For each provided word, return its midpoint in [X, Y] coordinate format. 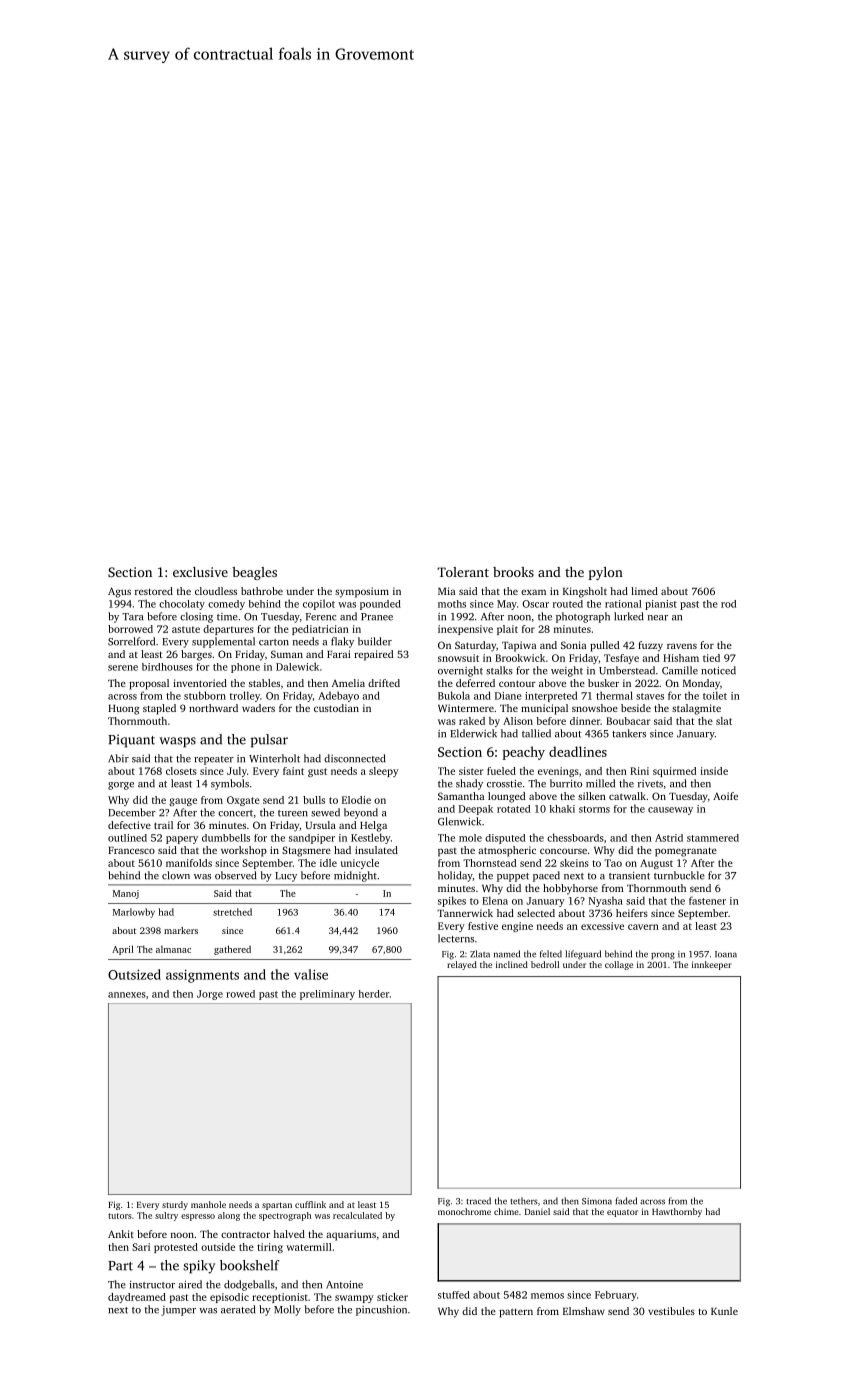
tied [711, 658]
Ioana [726, 954]
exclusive [200, 572]
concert [235, 813]
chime [506, 1211]
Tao [613, 863]
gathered [232, 950]
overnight [460, 671]
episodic [229, 1298]
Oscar [535, 604]
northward [213, 708]
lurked [629, 616]
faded [626, 1201]
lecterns [456, 938]
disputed [505, 839]
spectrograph [285, 1216]
